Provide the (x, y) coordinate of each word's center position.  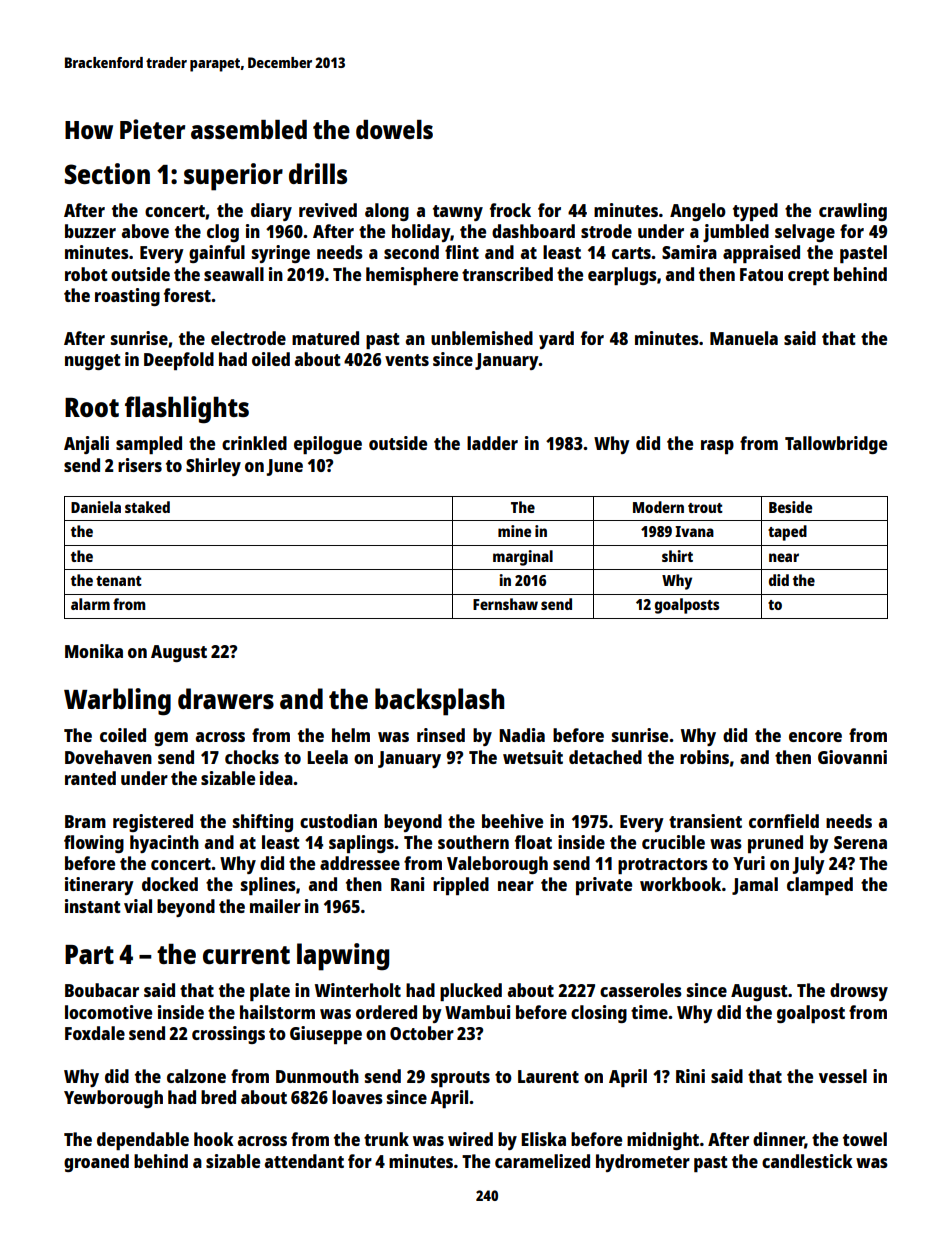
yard (556, 340)
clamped (820, 886)
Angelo (698, 212)
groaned (96, 1163)
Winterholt (358, 990)
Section (107, 173)
